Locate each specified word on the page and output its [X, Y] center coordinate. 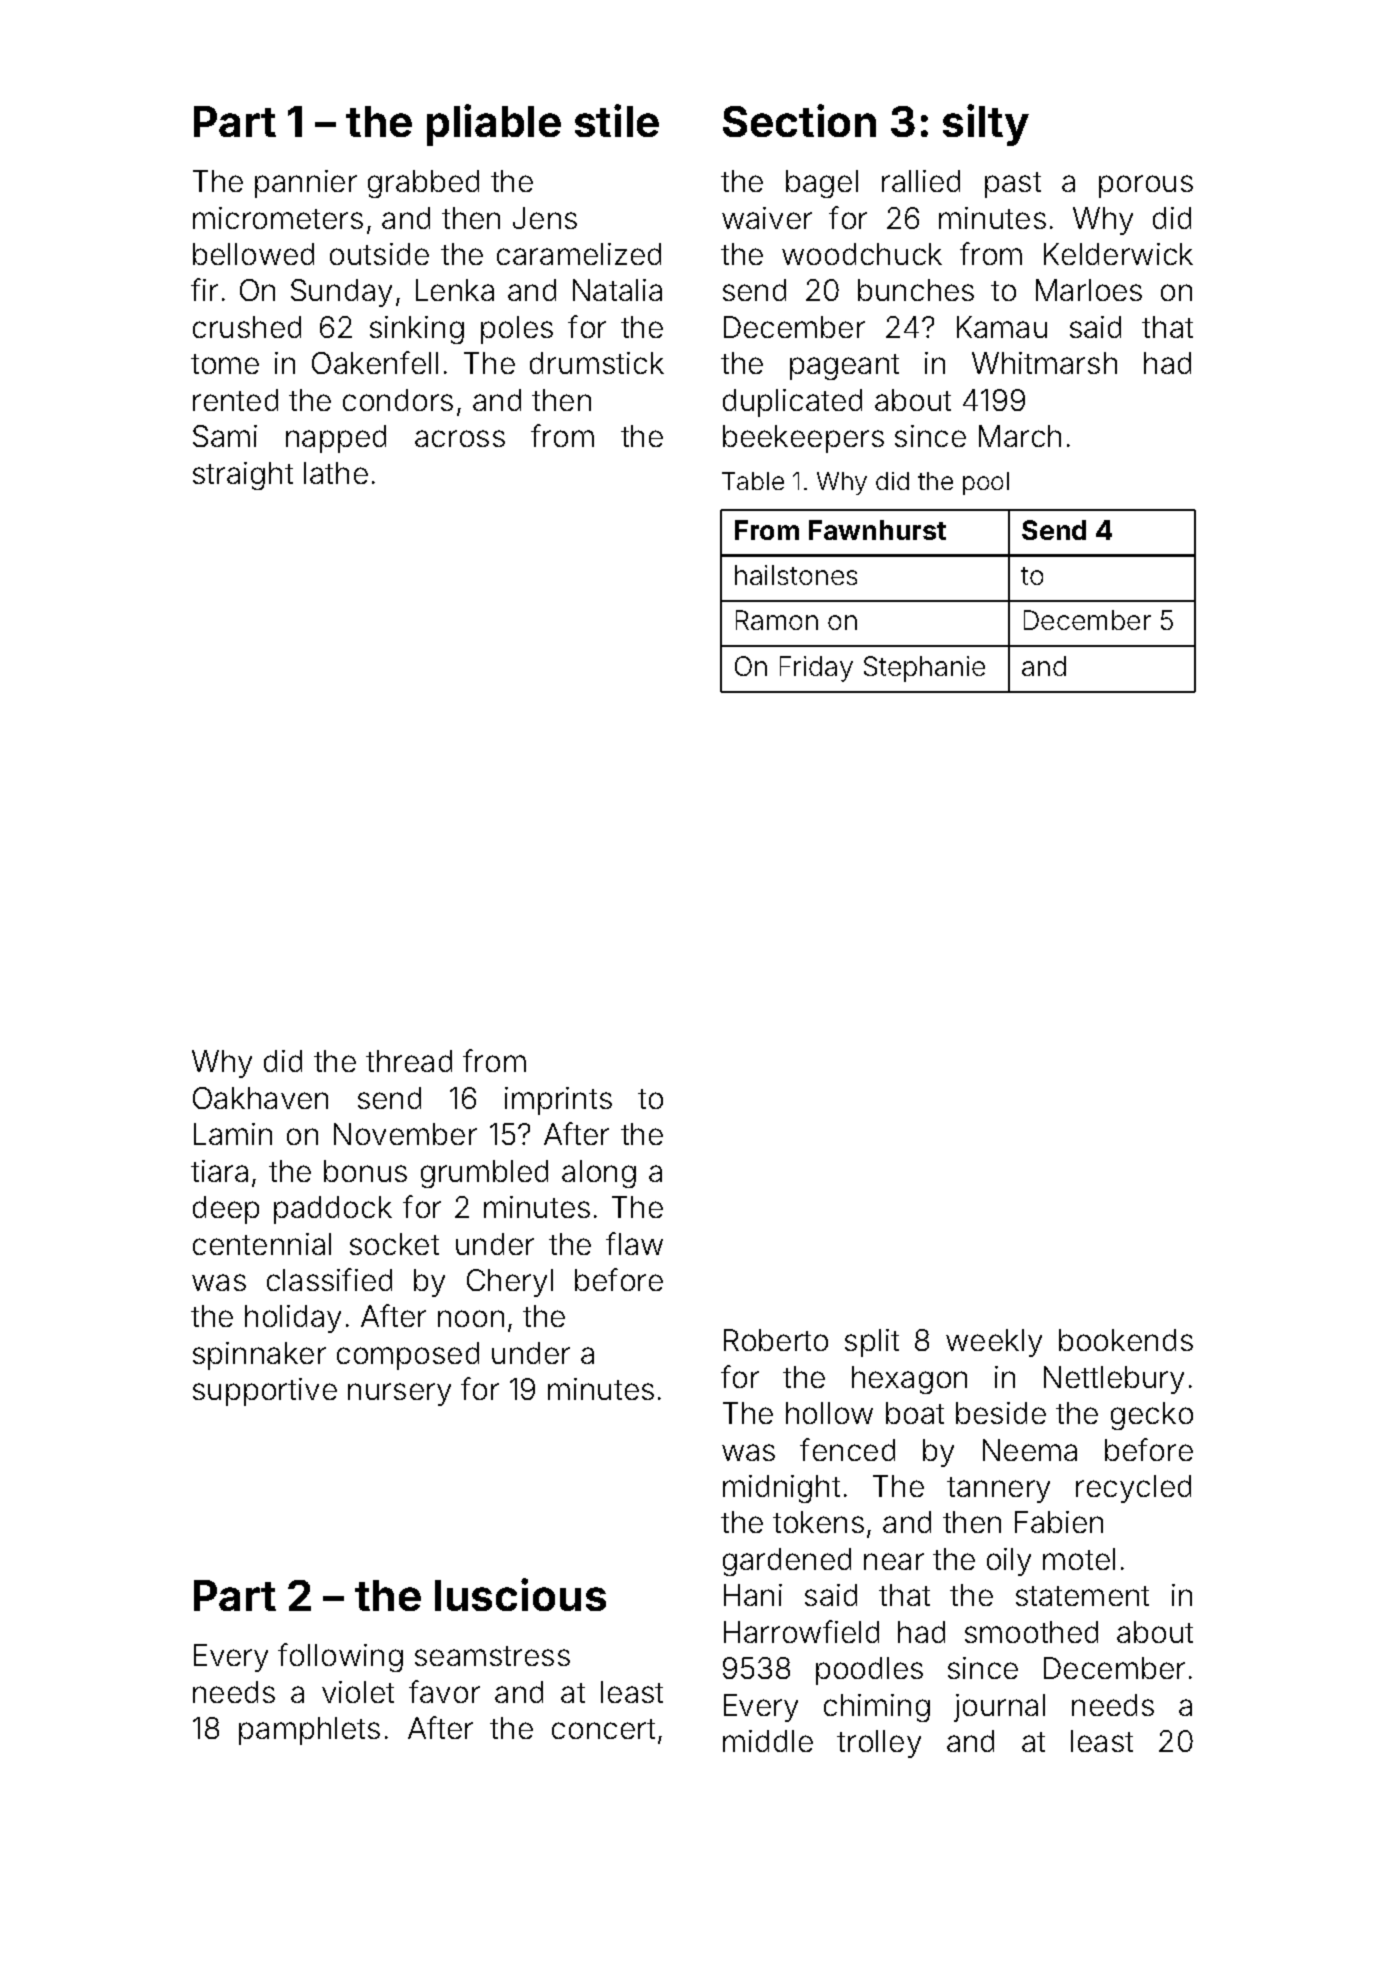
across [460, 438]
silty [986, 125]
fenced [847, 1449]
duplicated [792, 403]
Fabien [1059, 1522]
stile [617, 120]
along [599, 1174]
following [340, 1657]
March [1020, 436]
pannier [306, 184]
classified [329, 1279]
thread [409, 1061]
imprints [558, 1101]
